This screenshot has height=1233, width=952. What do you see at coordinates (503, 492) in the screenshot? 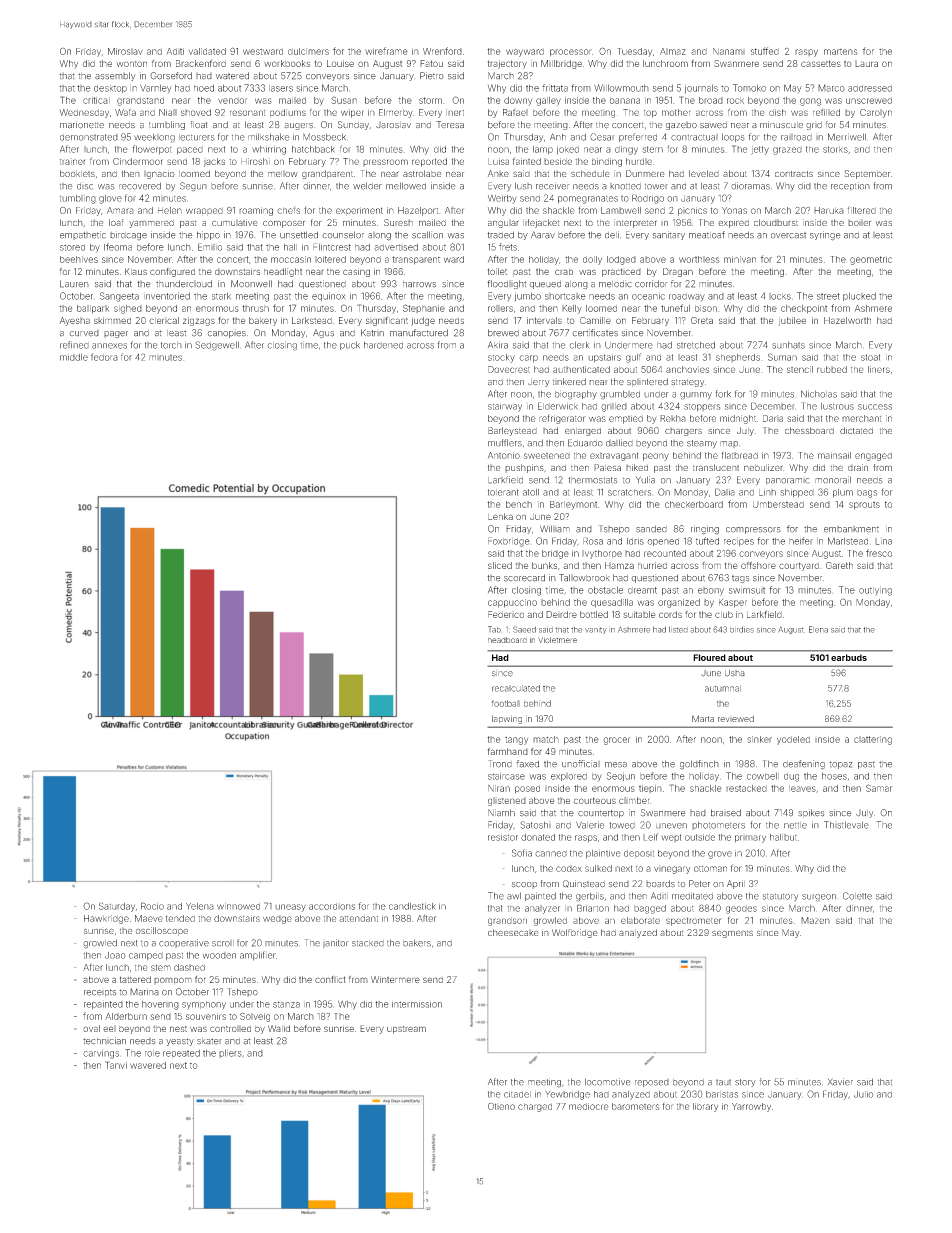
I see `tolerant` at bounding box center [503, 492].
